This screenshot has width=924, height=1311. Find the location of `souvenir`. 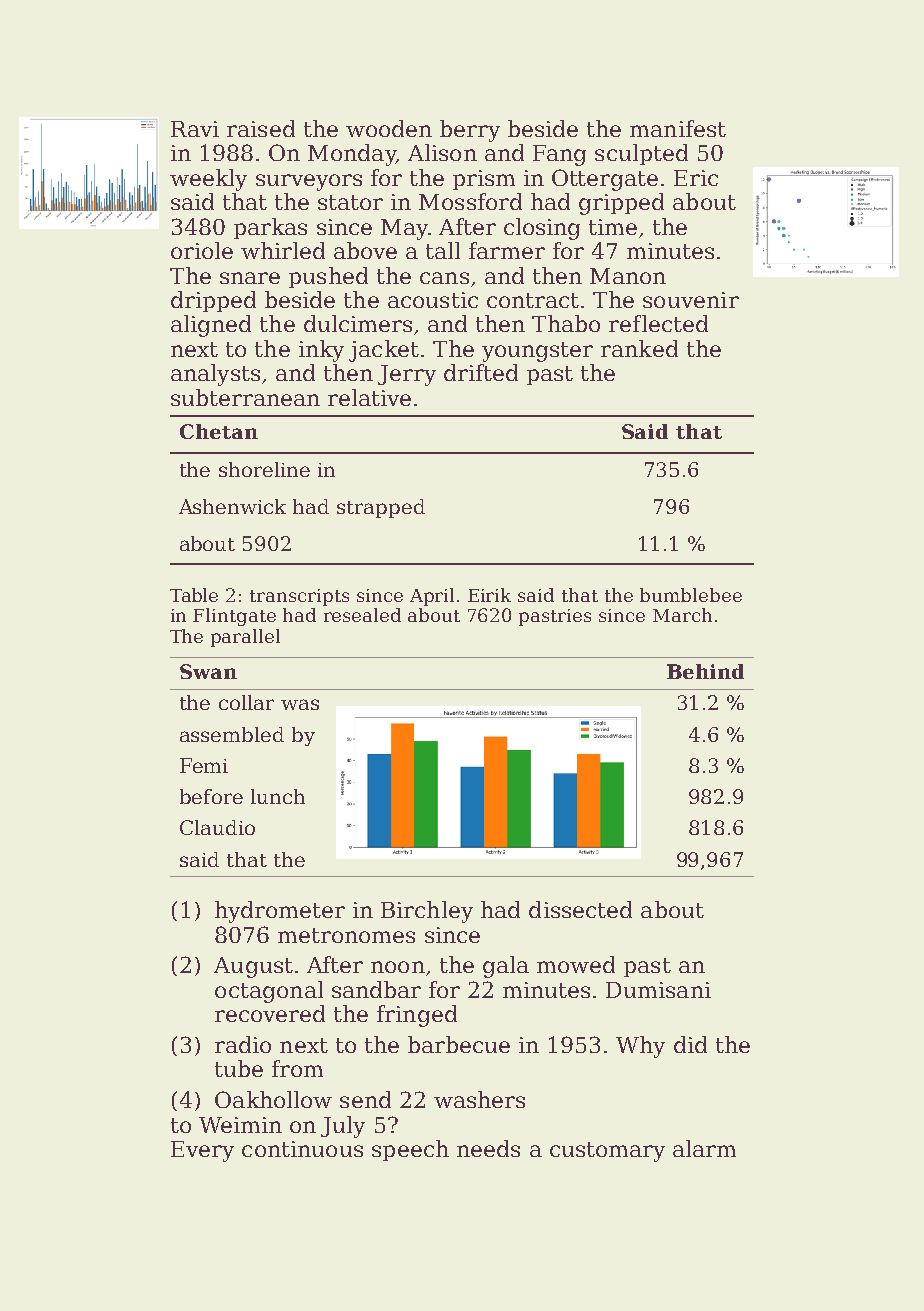

souvenir is located at coordinates (691, 300).
